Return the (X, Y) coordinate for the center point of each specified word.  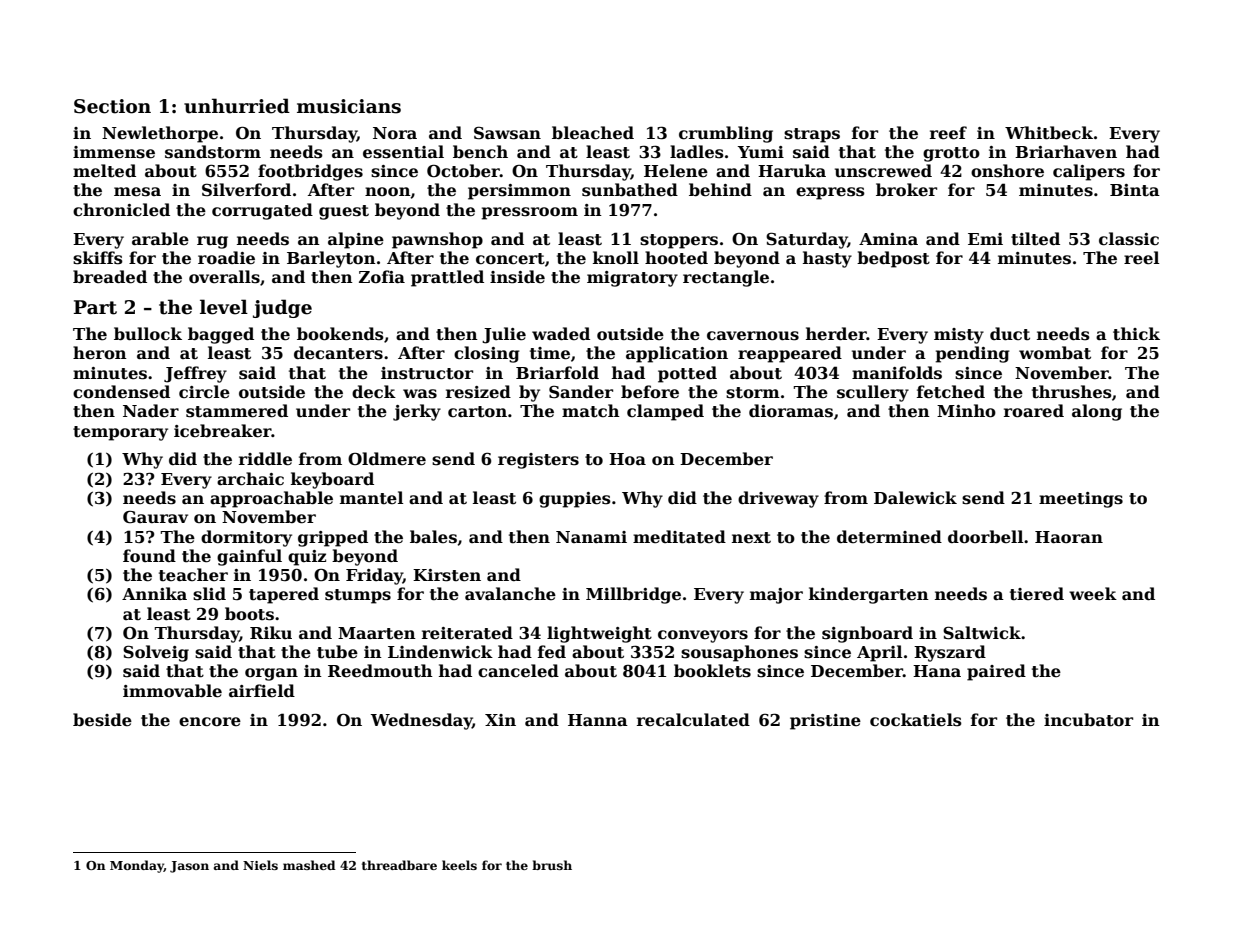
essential (403, 152)
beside (102, 720)
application (677, 354)
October (463, 171)
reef (948, 133)
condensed (121, 392)
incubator (1088, 720)
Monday (137, 866)
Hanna (598, 720)
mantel (371, 498)
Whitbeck (1049, 133)
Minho (966, 411)
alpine (356, 240)
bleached (593, 133)
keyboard (332, 480)
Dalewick (915, 498)
